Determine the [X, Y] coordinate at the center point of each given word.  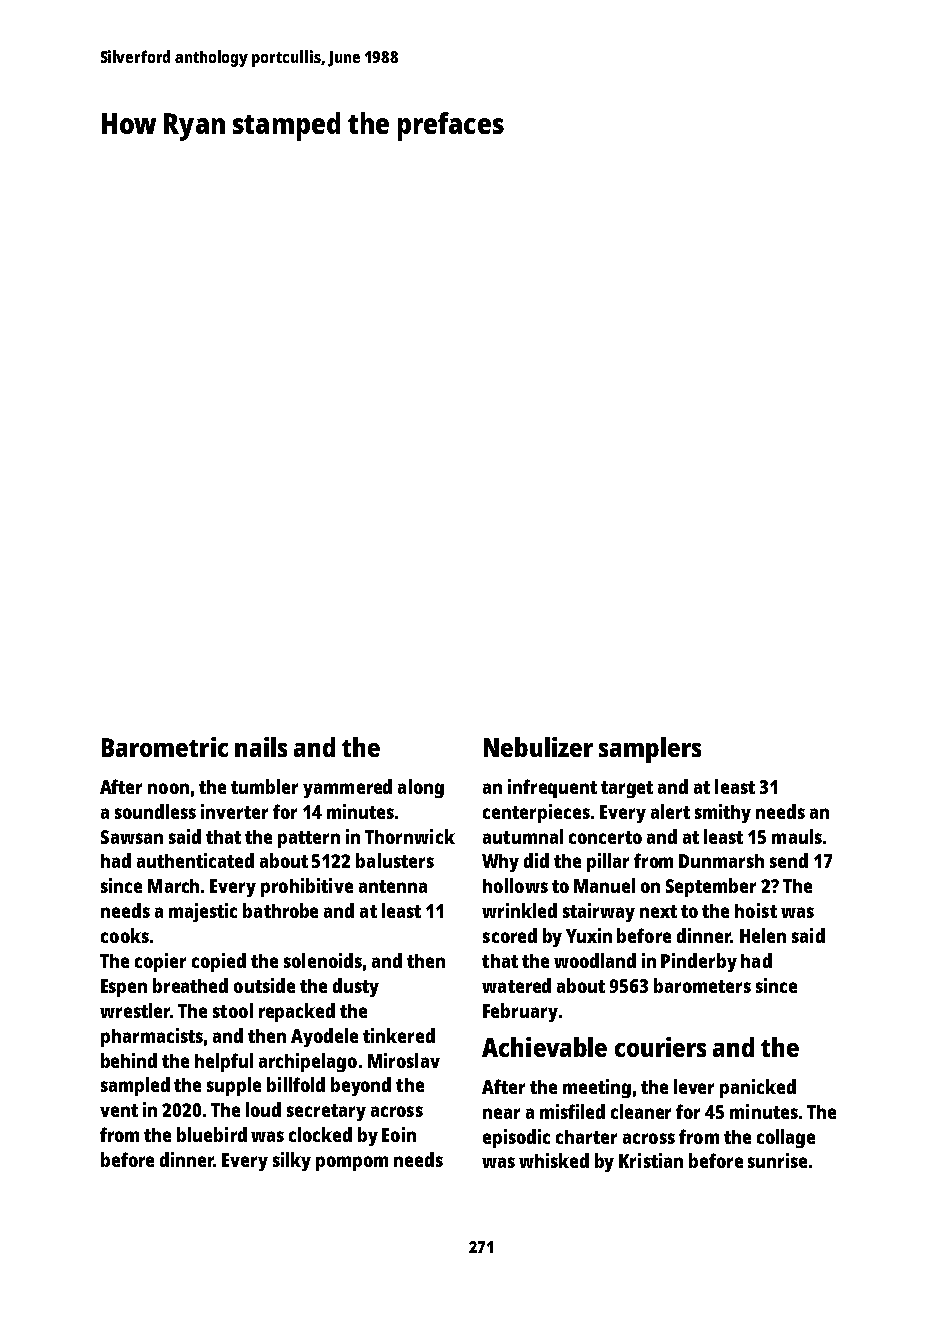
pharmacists [152, 1037]
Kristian [651, 1160]
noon [168, 788]
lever [694, 1086]
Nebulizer [538, 747]
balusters [395, 860]
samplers [650, 750]
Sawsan [132, 837]
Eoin [399, 1134]
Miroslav [404, 1060]
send [789, 860]
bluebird [212, 1134]
